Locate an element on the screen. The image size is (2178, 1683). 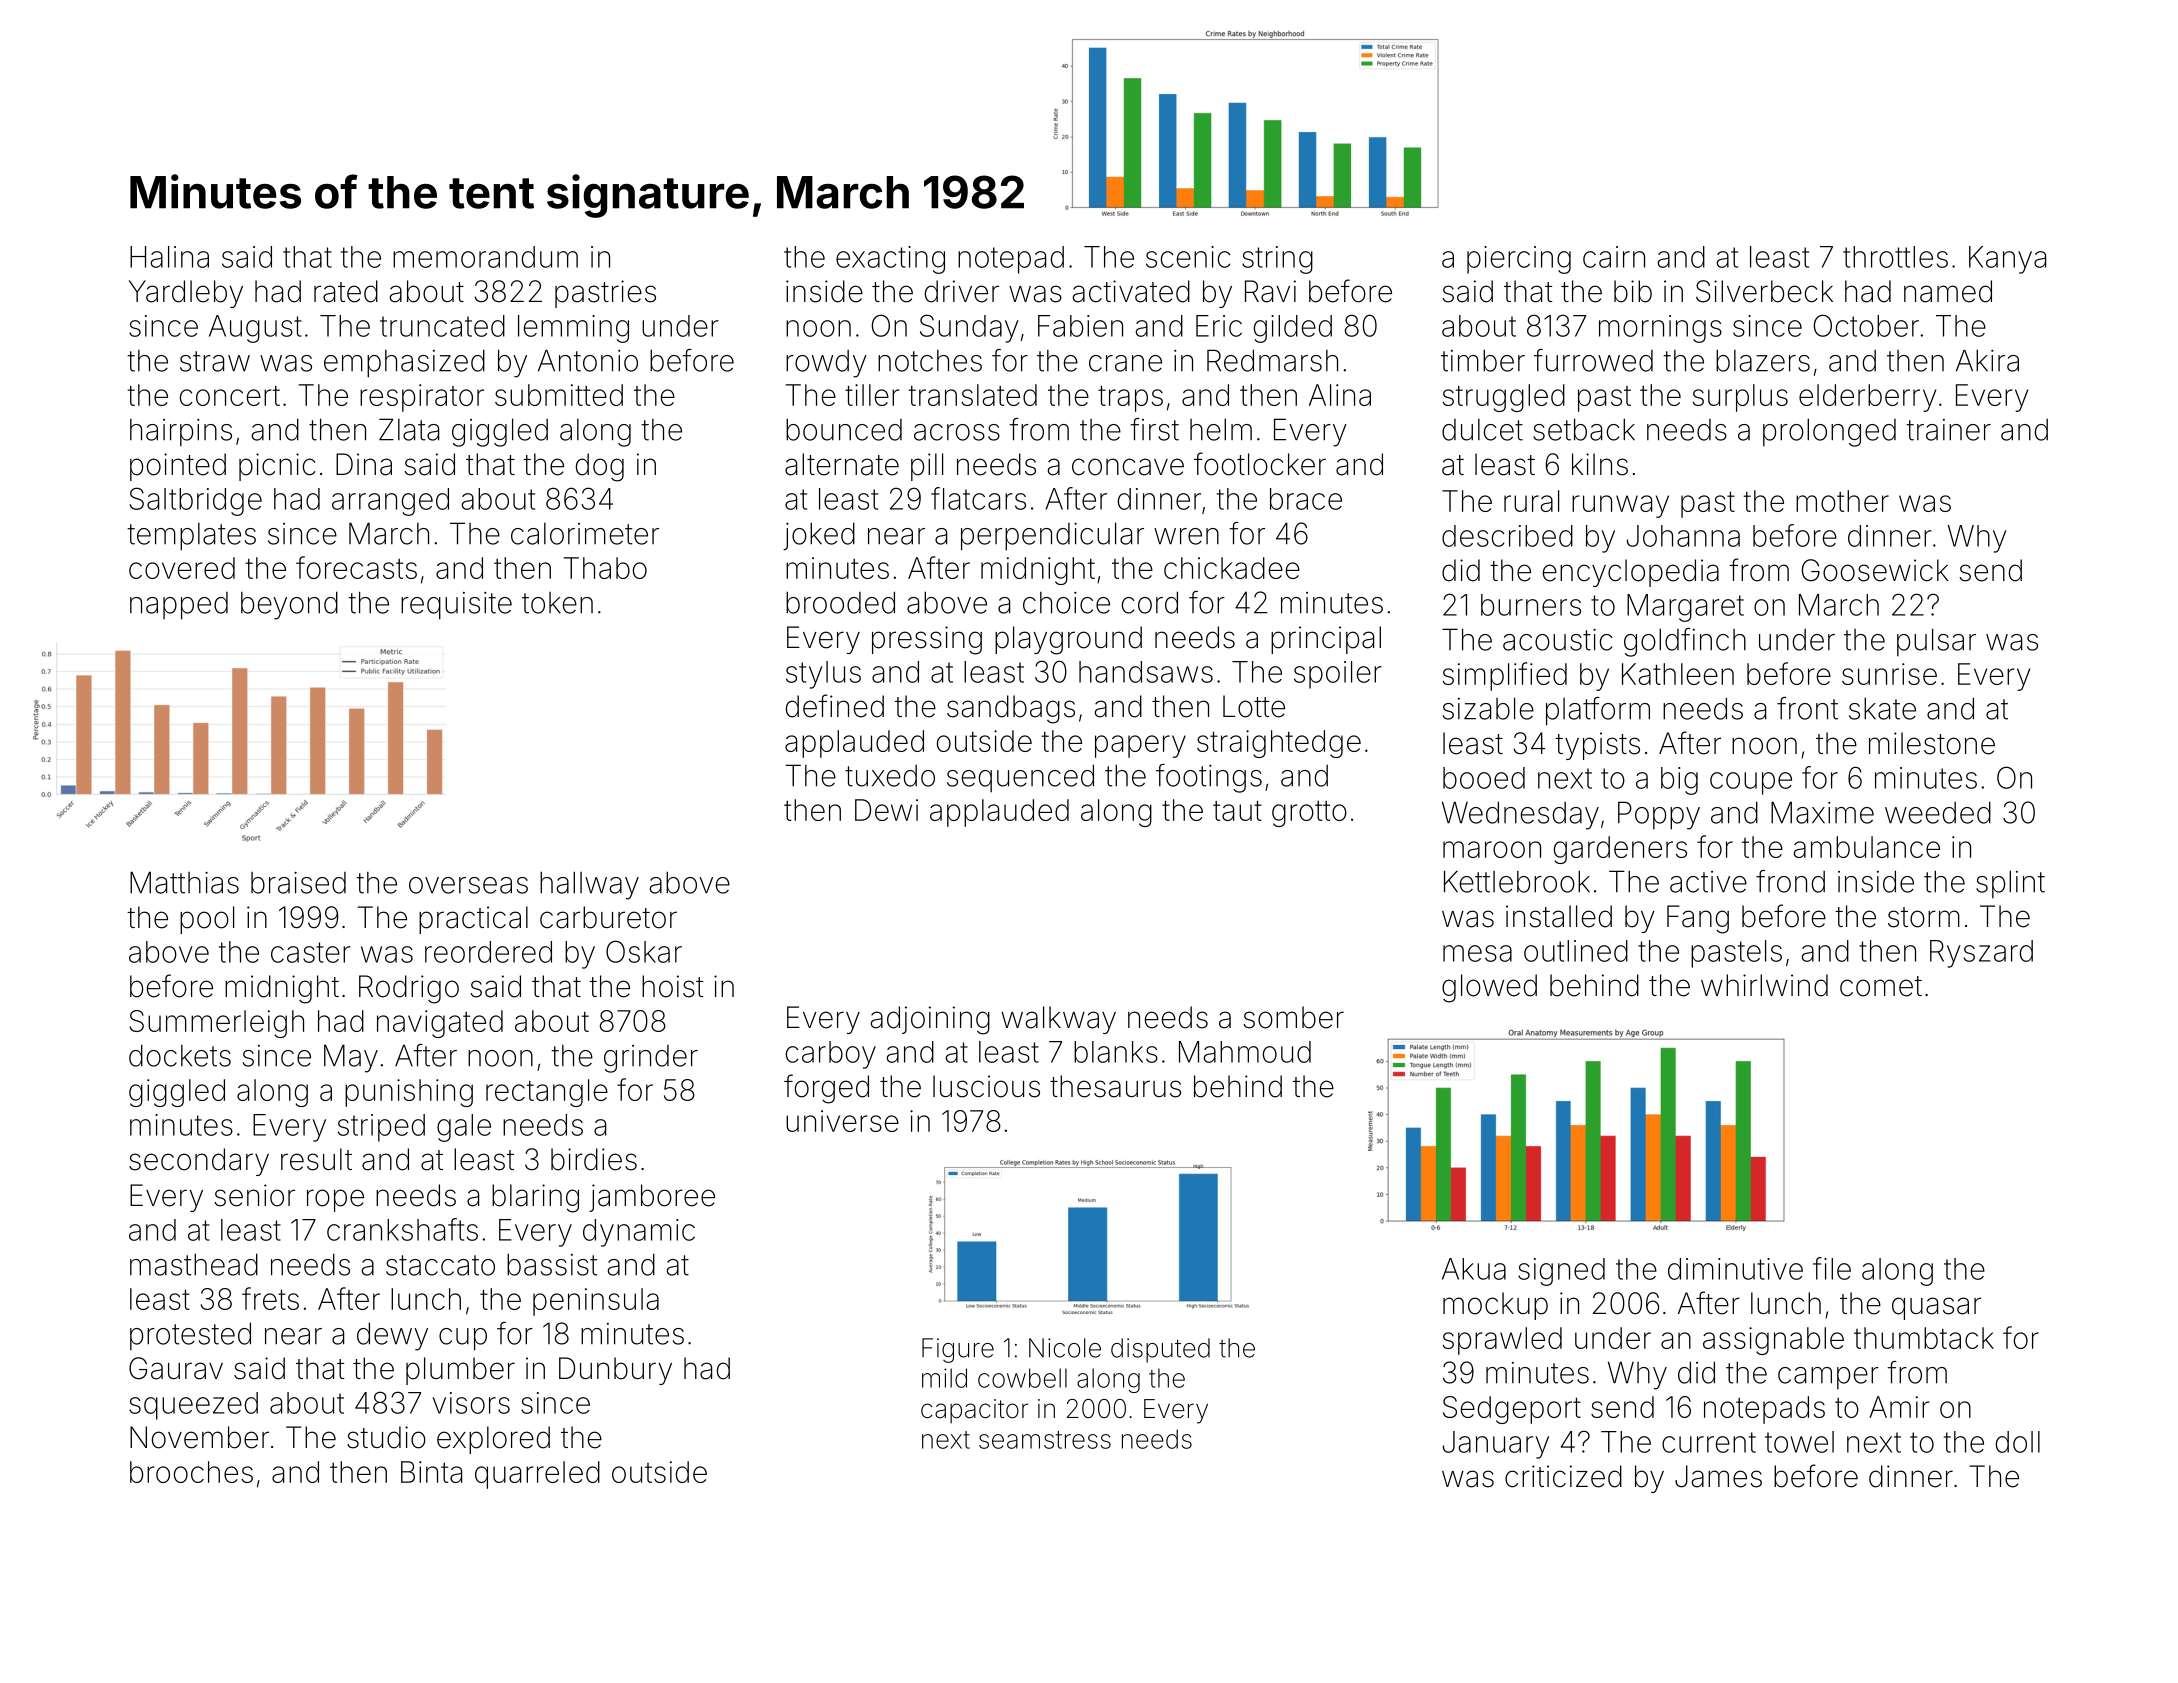
mockup is located at coordinates (1495, 1306).
